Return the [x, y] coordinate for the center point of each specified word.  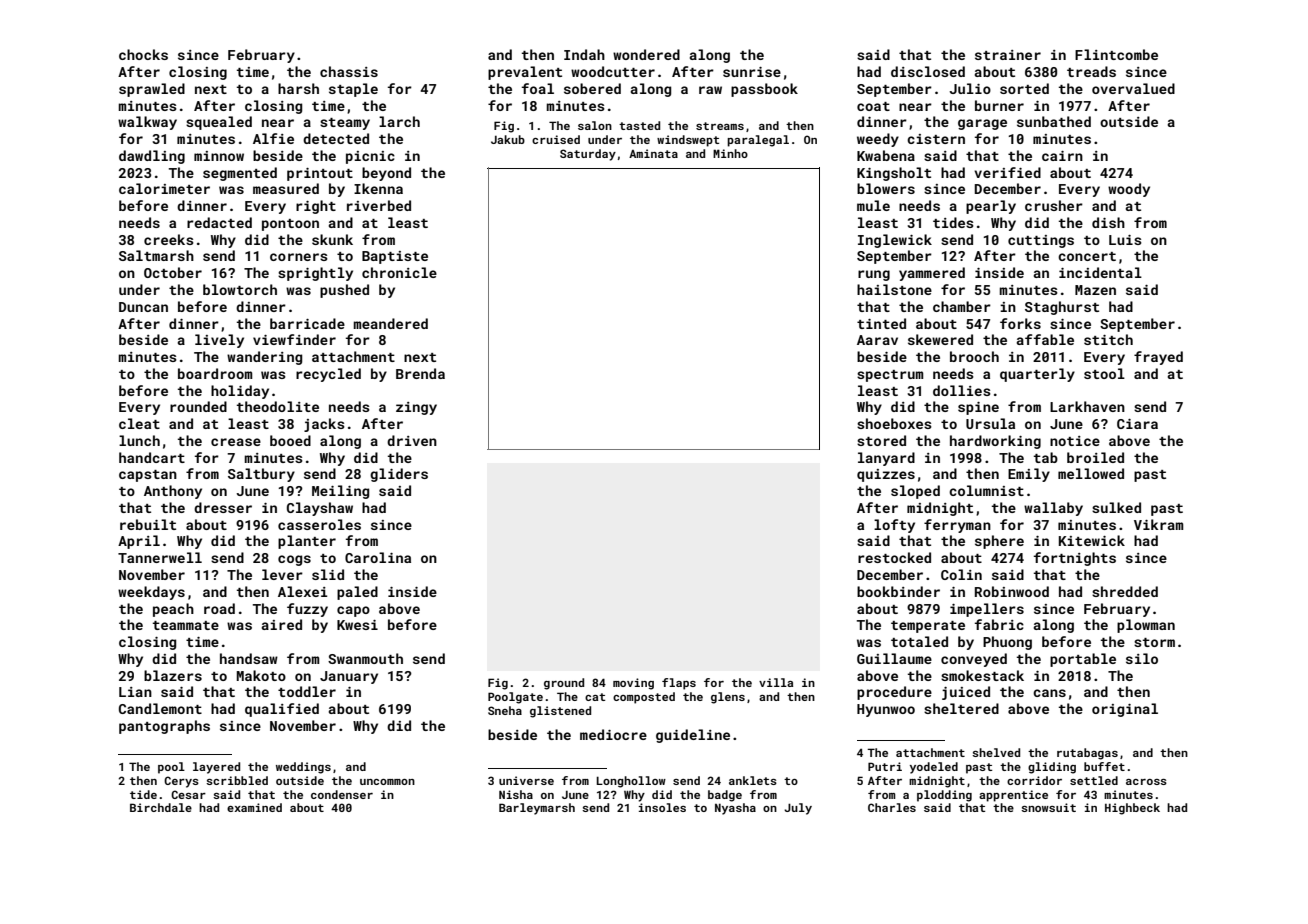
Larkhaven [1087, 406]
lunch [139, 440]
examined [254, 807]
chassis [349, 71]
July [798, 809]
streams [720, 126]
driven [412, 440]
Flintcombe [1116, 54]
